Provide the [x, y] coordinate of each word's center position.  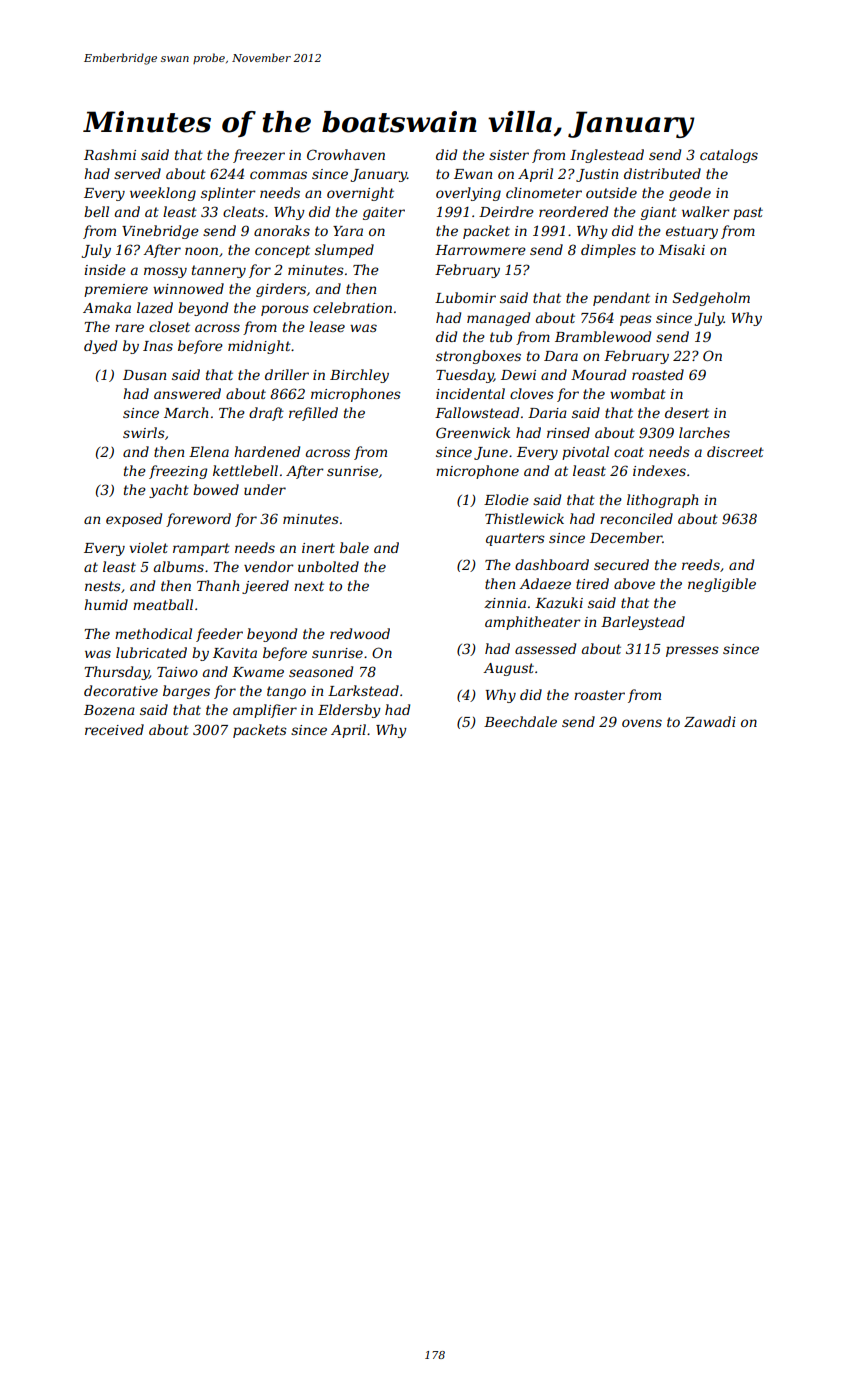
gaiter [384, 213]
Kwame [258, 672]
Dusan [144, 375]
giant [659, 213]
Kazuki [559, 603]
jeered [265, 587]
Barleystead [643, 623]
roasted [658, 374]
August [508, 669]
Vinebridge [160, 232]
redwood [360, 633]
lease [327, 326]
